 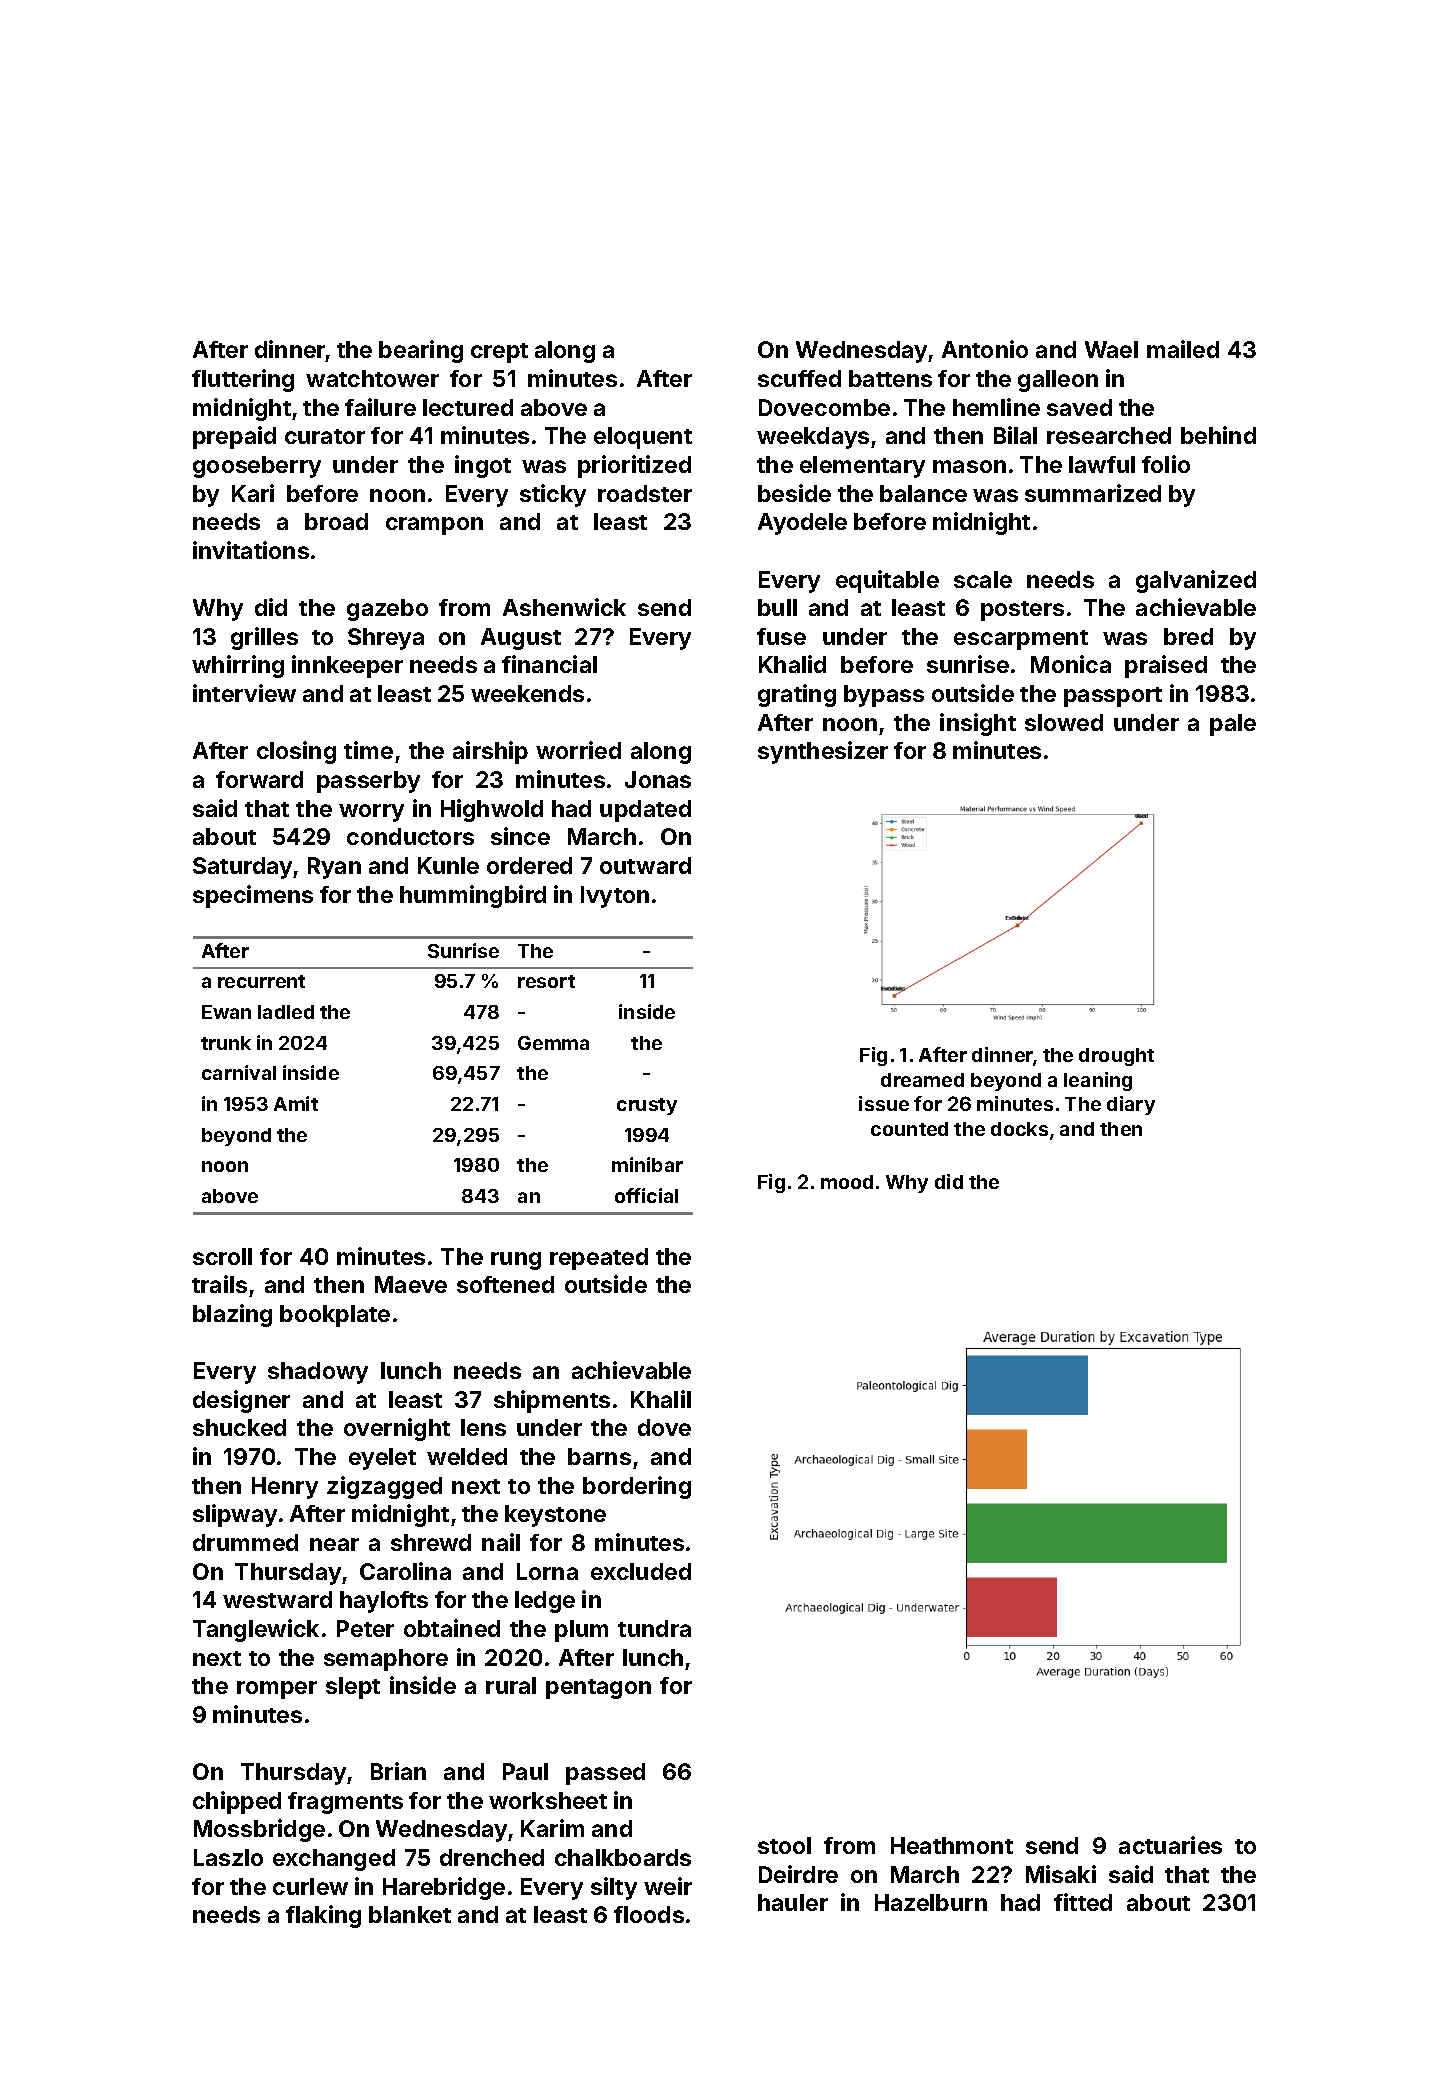 What do you see at coordinates (931, 1902) in the page?
I see `Hazelburn` at bounding box center [931, 1902].
